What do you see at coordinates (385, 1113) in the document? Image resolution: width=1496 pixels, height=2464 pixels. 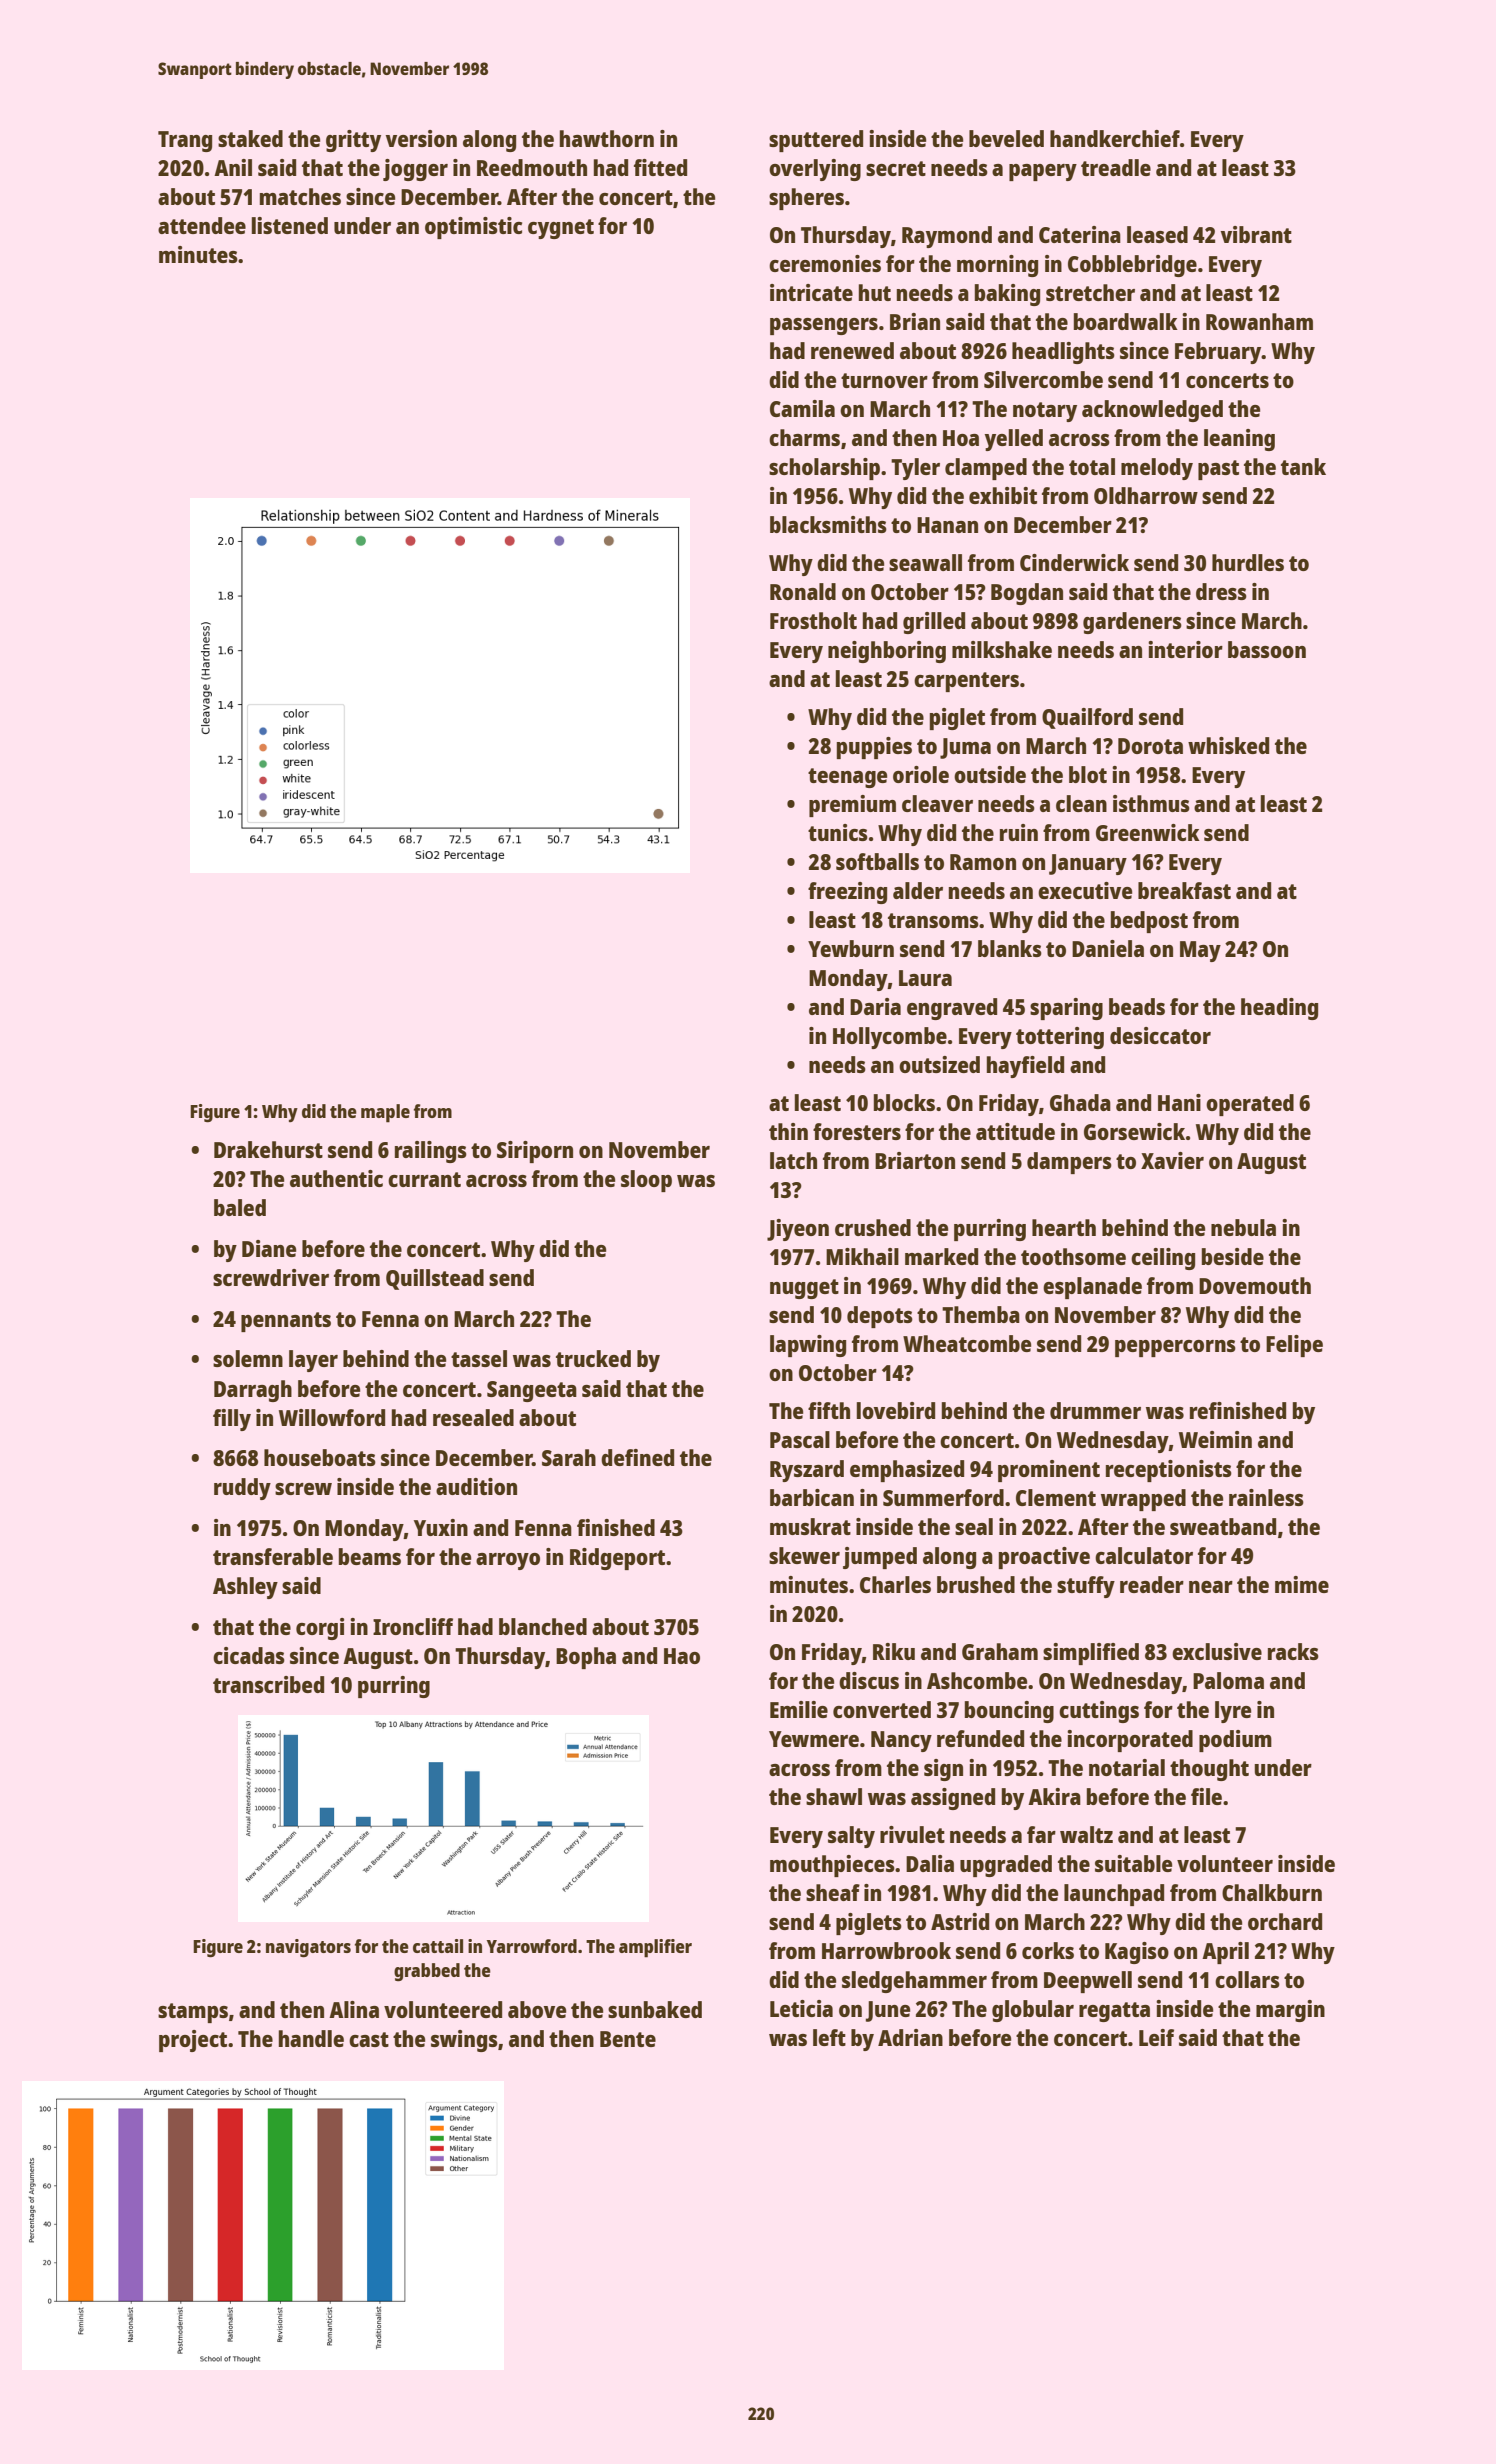 I see `maple` at bounding box center [385, 1113].
